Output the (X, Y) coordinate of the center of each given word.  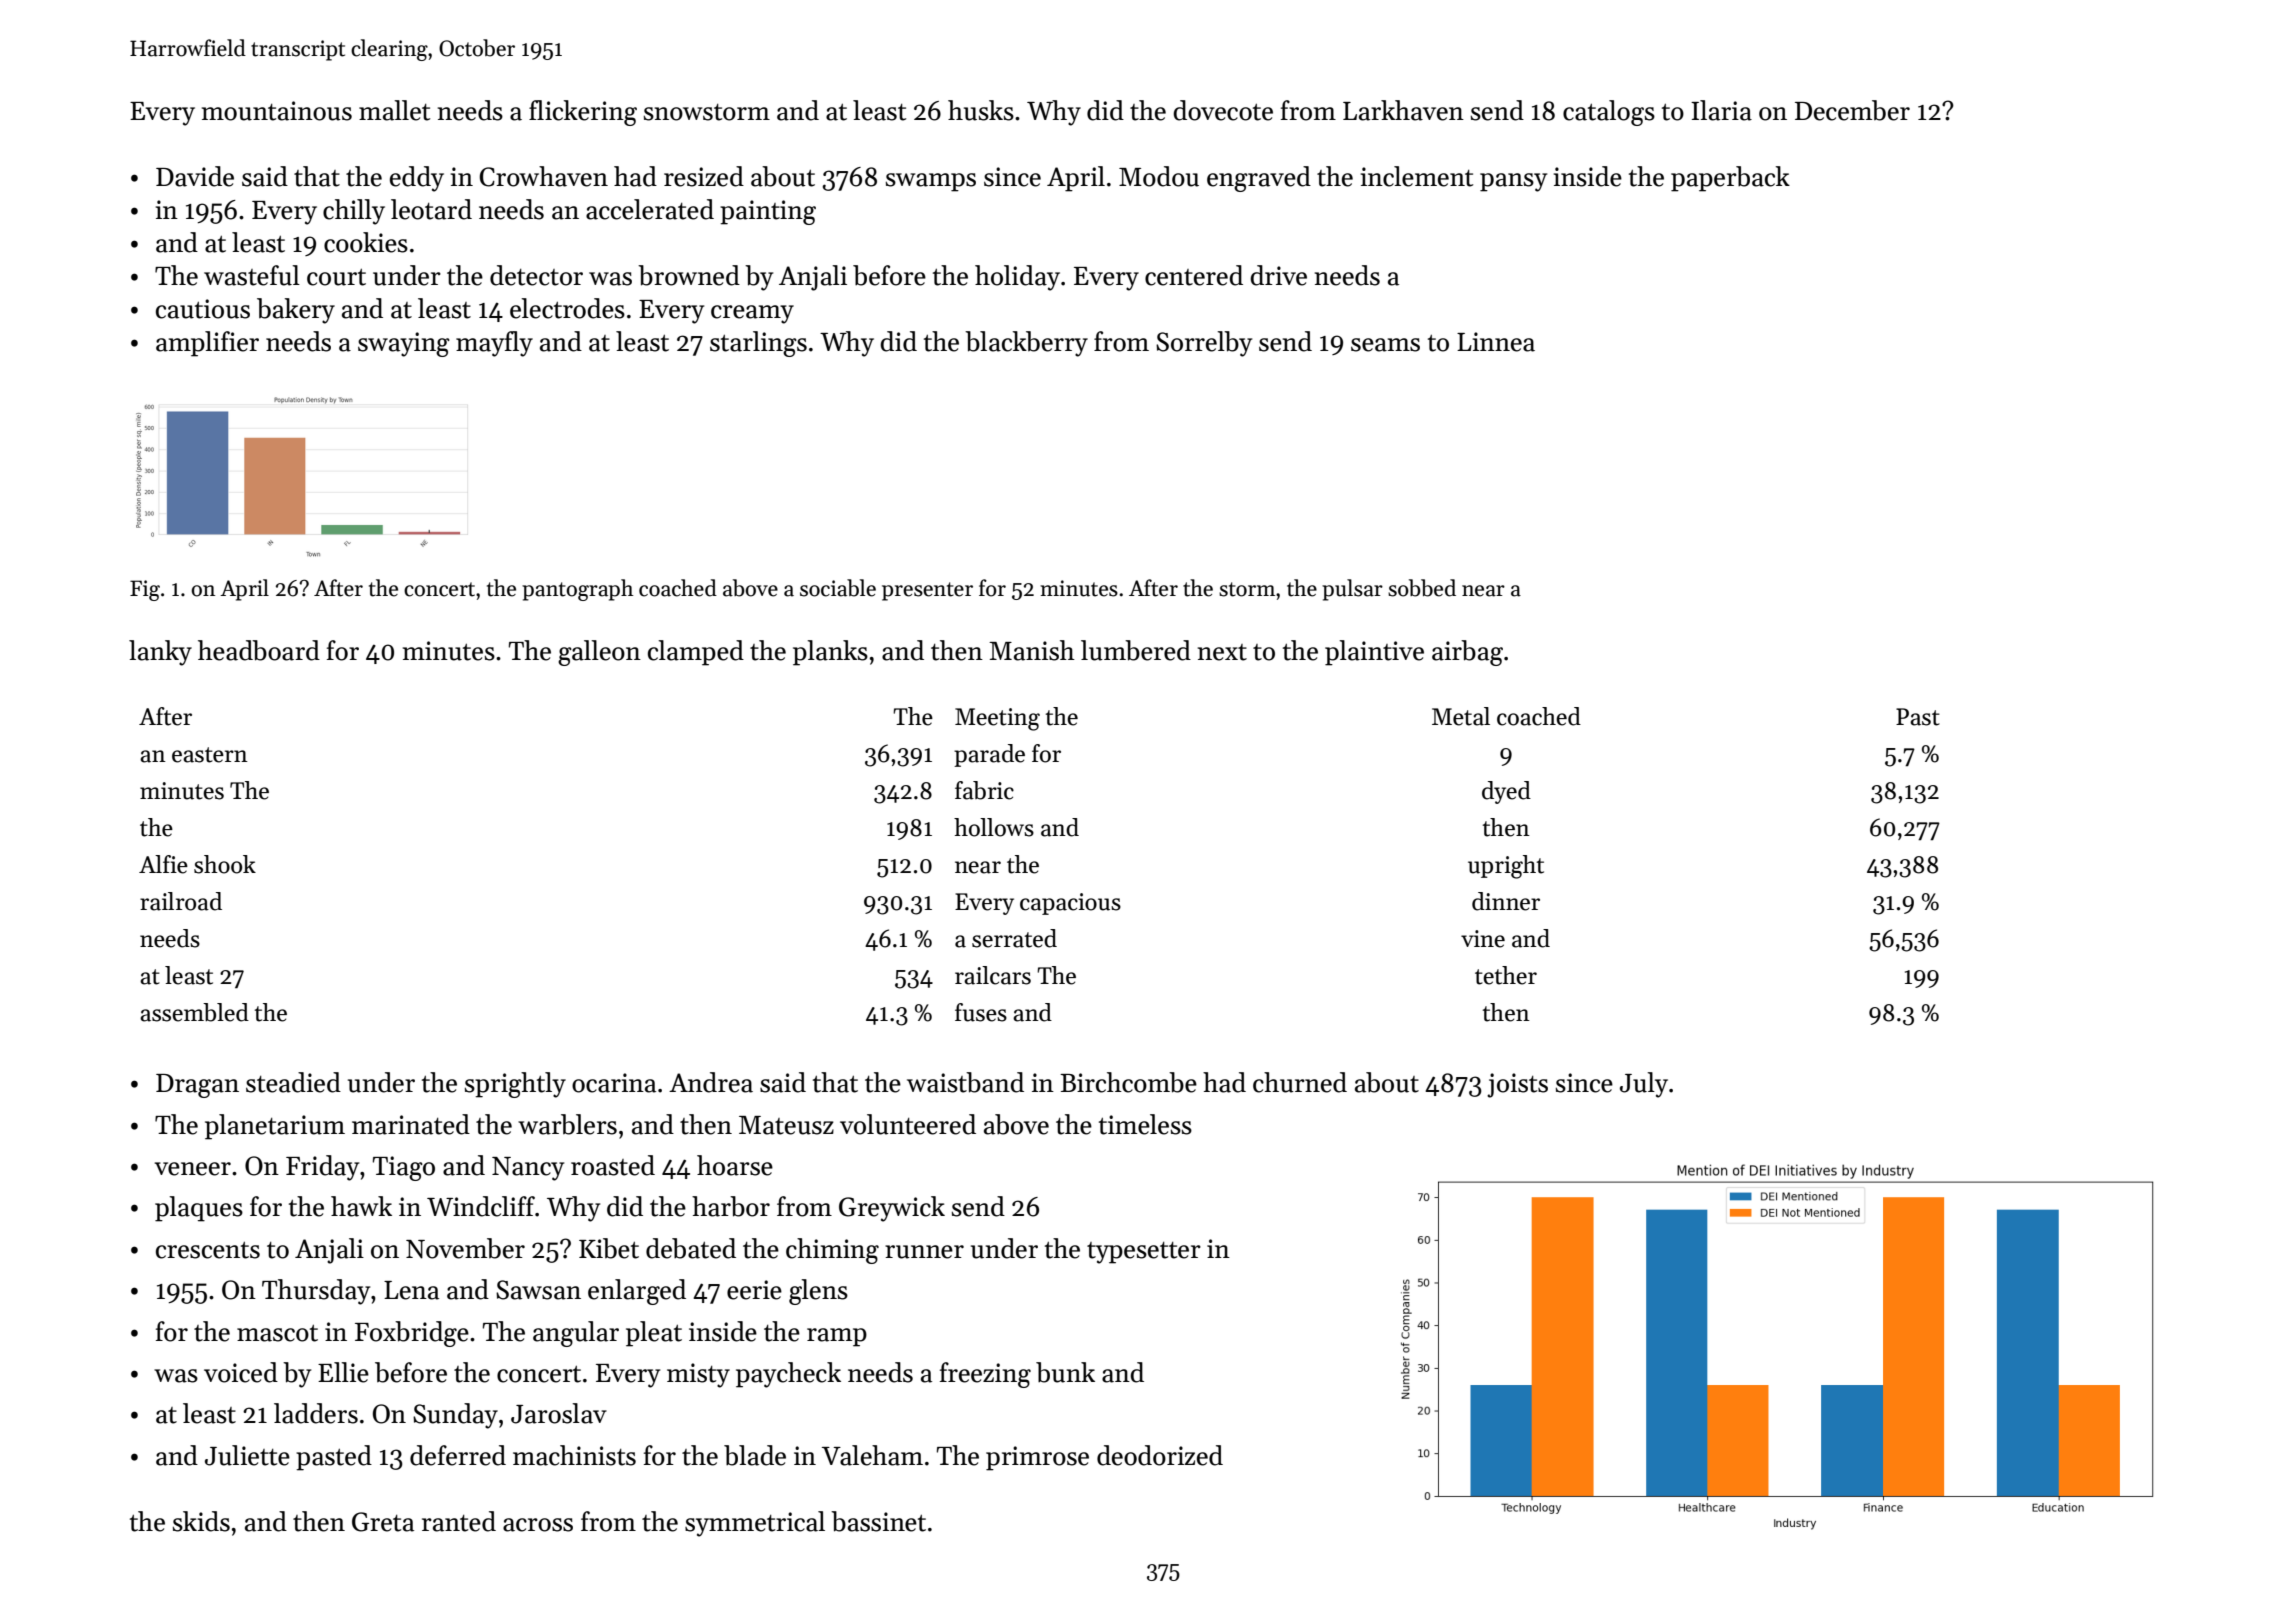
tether (1506, 975)
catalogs (1609, 113)
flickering (583, 113)
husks (981, 110)
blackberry (1026, 344)
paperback (1730, 179)
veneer (192, 1169)
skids (201, 1521)
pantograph (578, 590)
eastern (210, 755)
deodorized (1160, 1455)
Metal (1461, 716)
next (1222, 652)
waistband (965, 1082)
